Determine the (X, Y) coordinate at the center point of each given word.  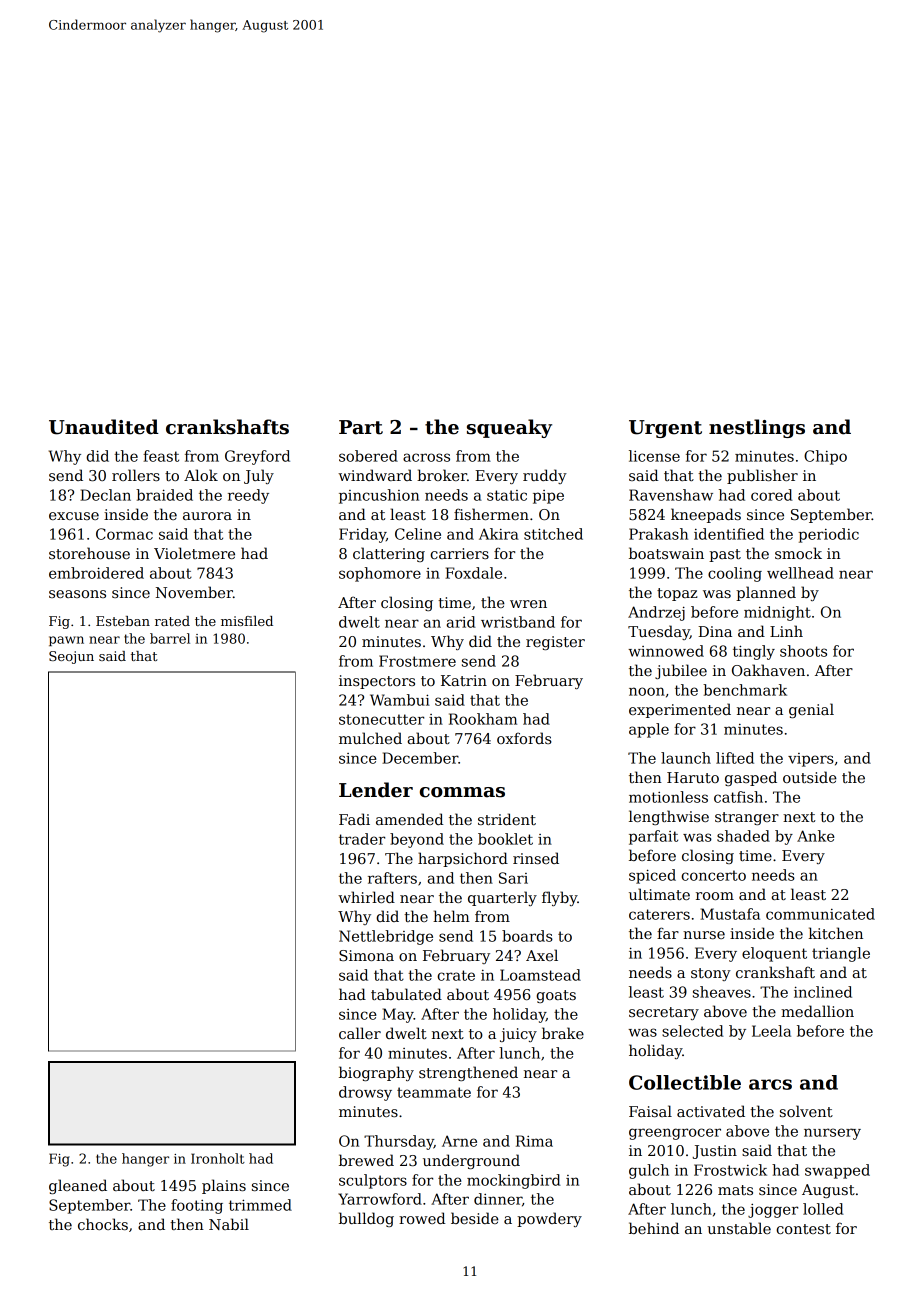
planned (766, 593)
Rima (534, 1141)
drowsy (365, 1093)
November (194, 592)
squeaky (509, 428)
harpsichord (463, 859)
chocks (103, 1224)
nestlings (757, 428)
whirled (366, 897)
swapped (837, 1171)
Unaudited (104, 427)
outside (810, 777)
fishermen (491, 514)
